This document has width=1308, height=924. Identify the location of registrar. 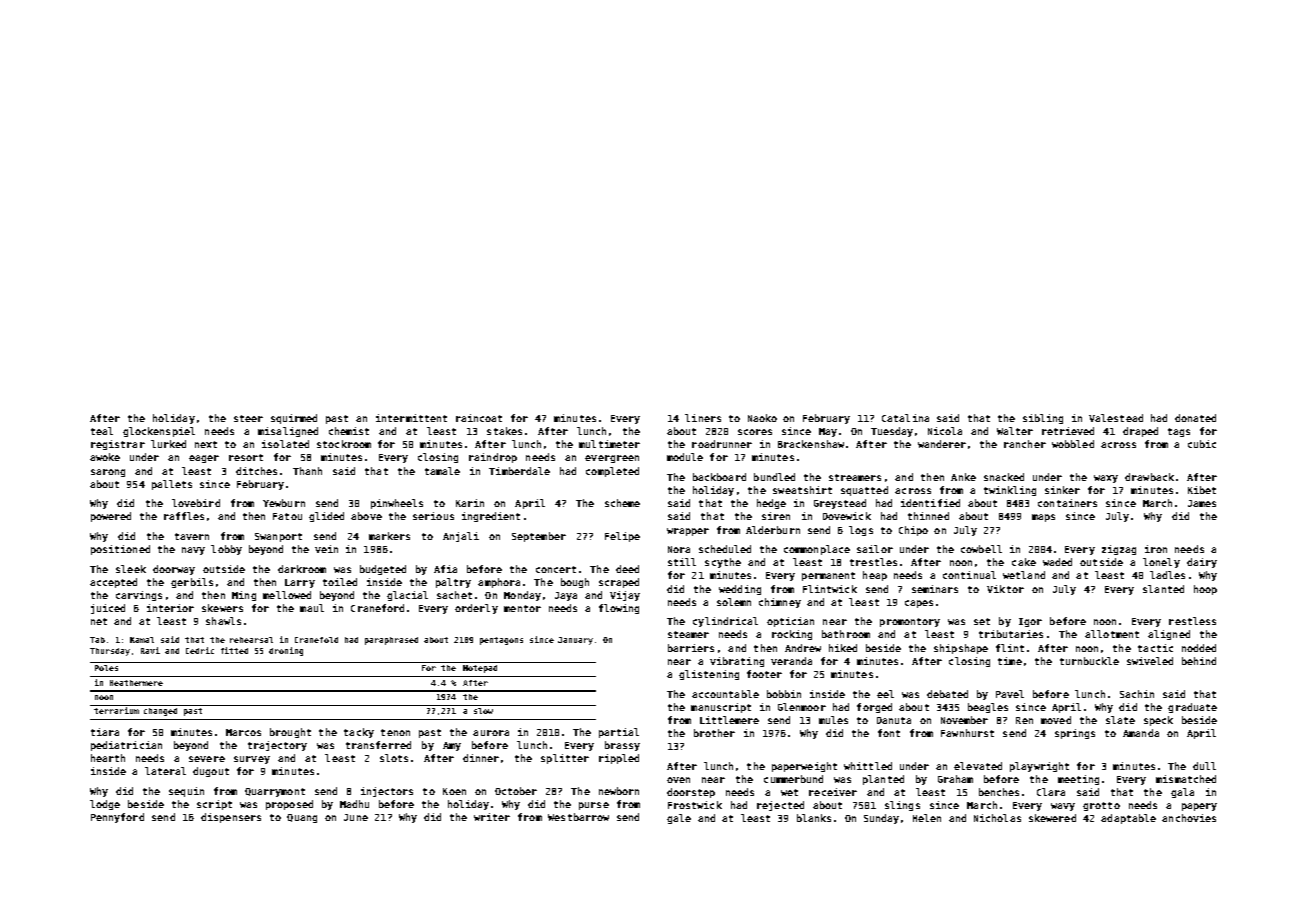
(118, 445).
